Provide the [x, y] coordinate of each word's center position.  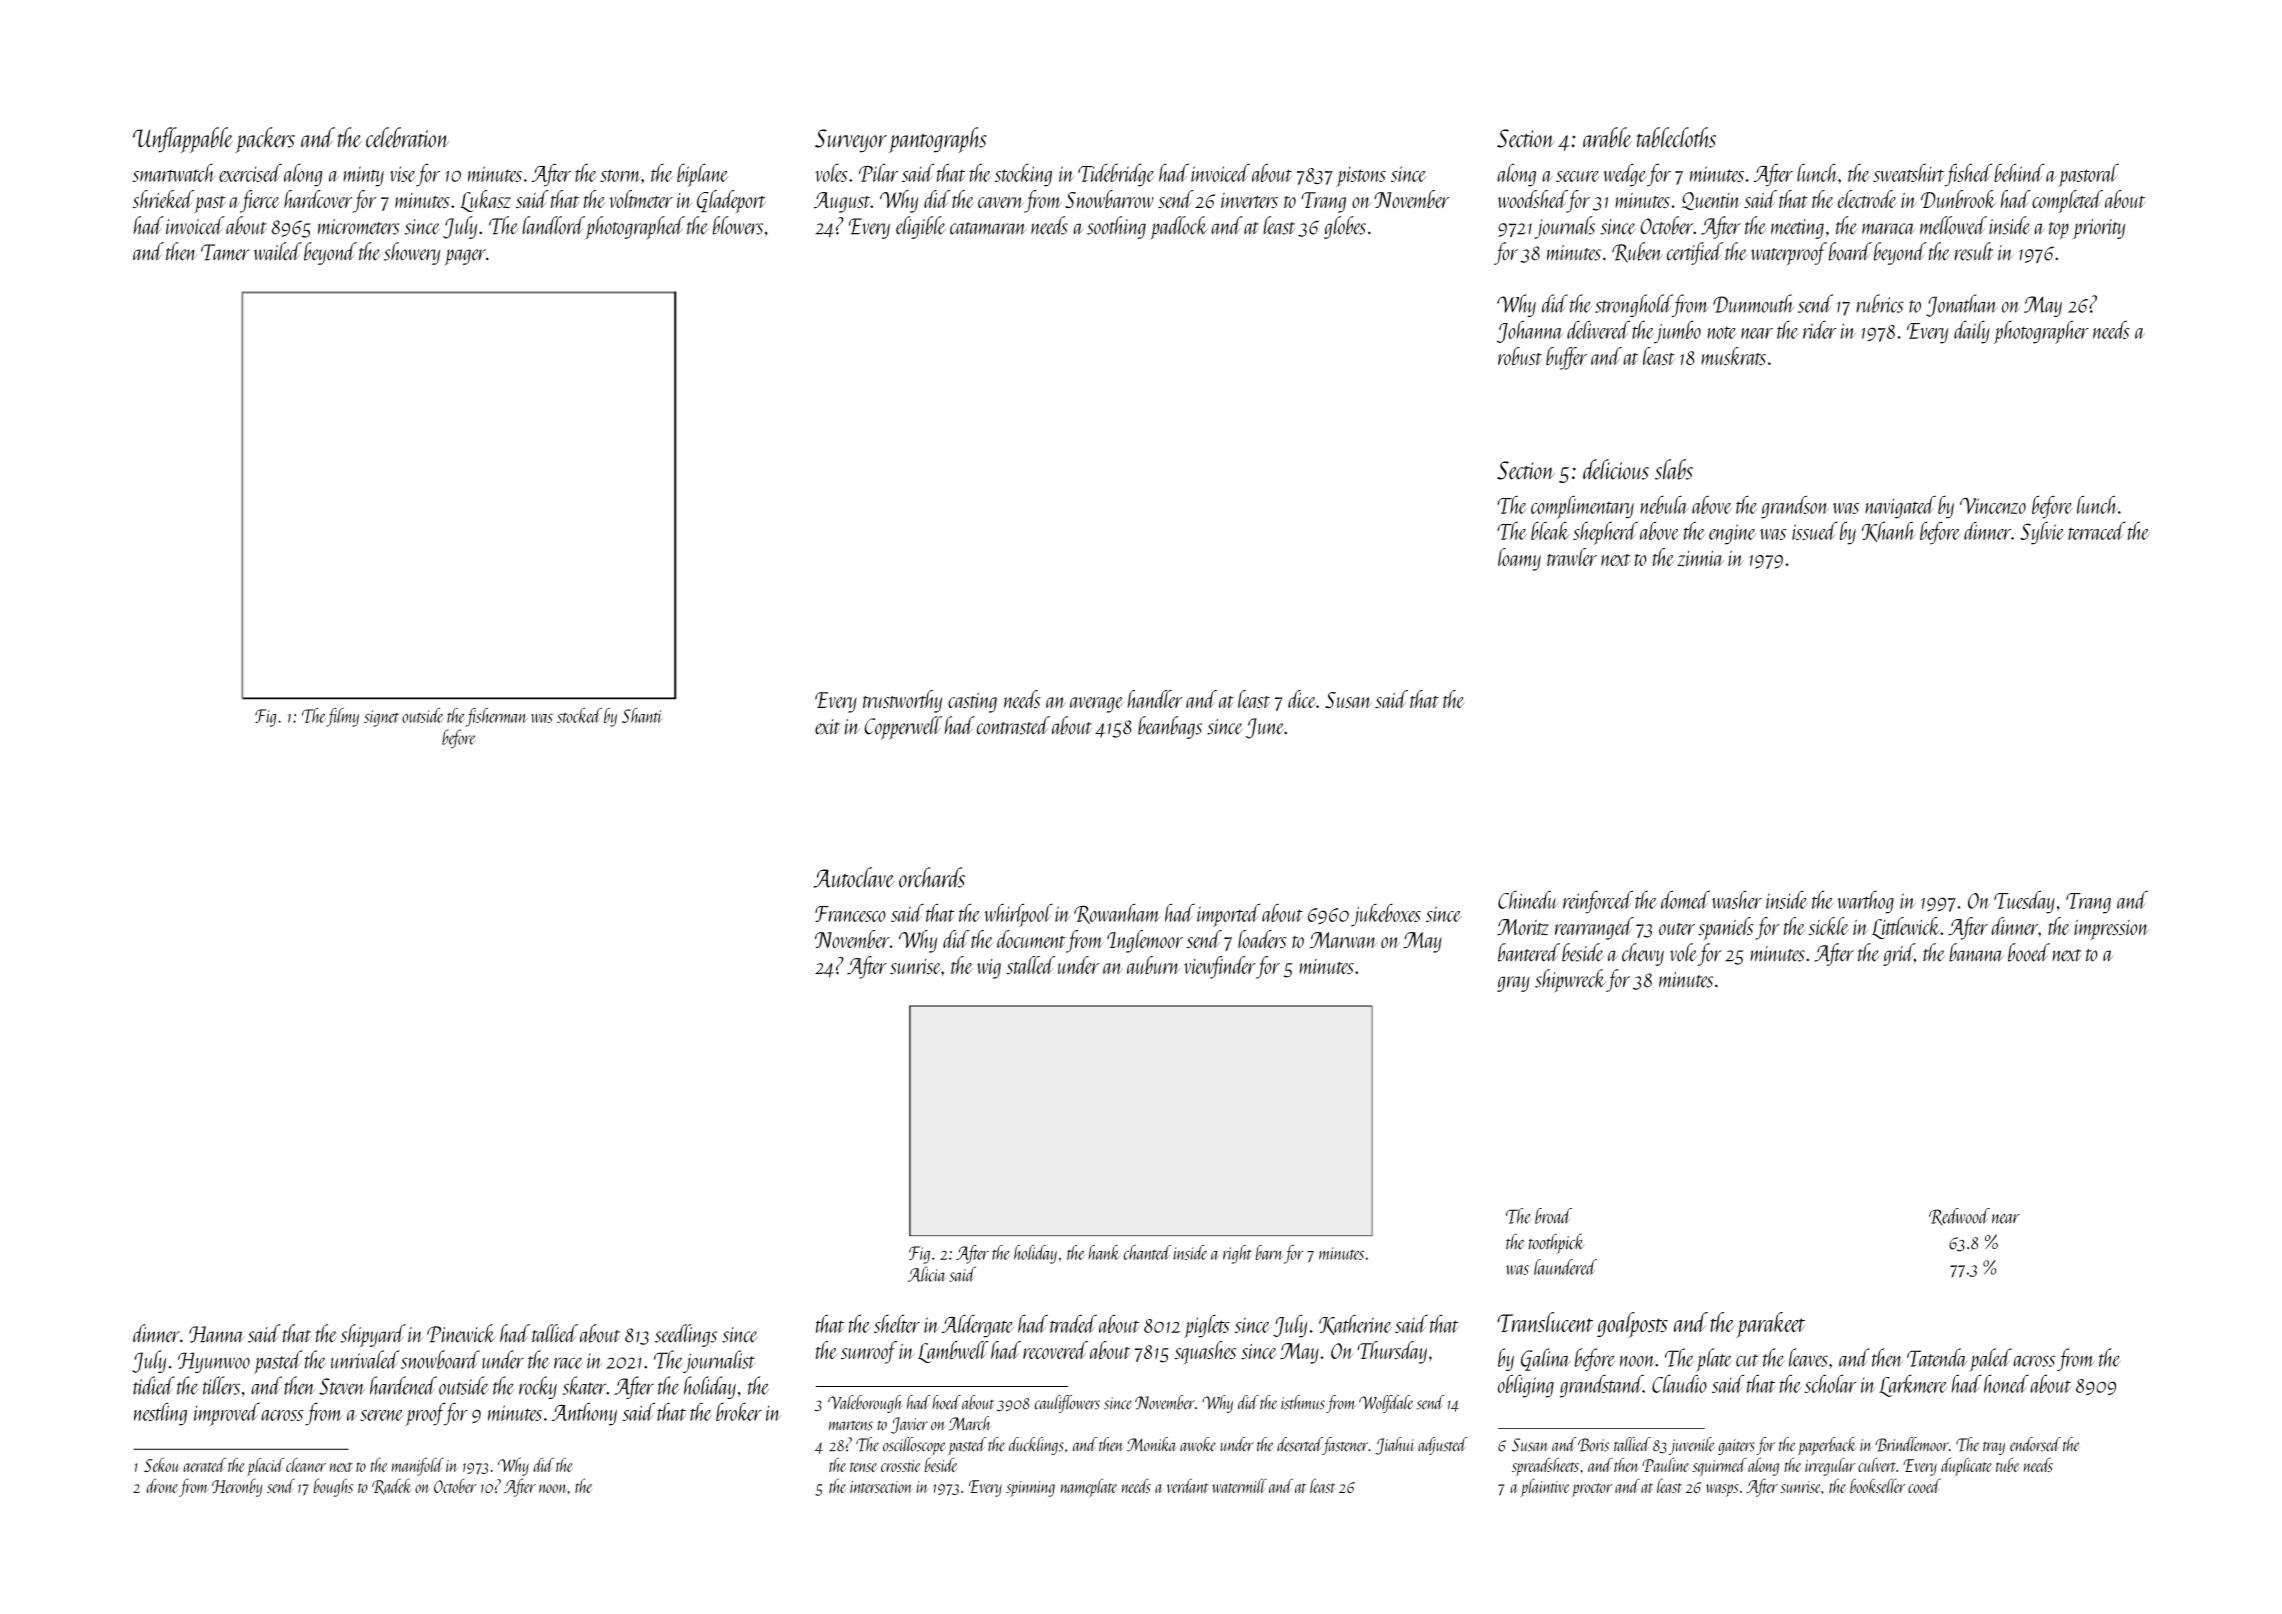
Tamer [225, 252]
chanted [1147, 1252]
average [1097, 705]
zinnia [1700, 559]
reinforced [1598, 902]
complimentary [1582, 507]
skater [585, 1385]
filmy [342, 717]
